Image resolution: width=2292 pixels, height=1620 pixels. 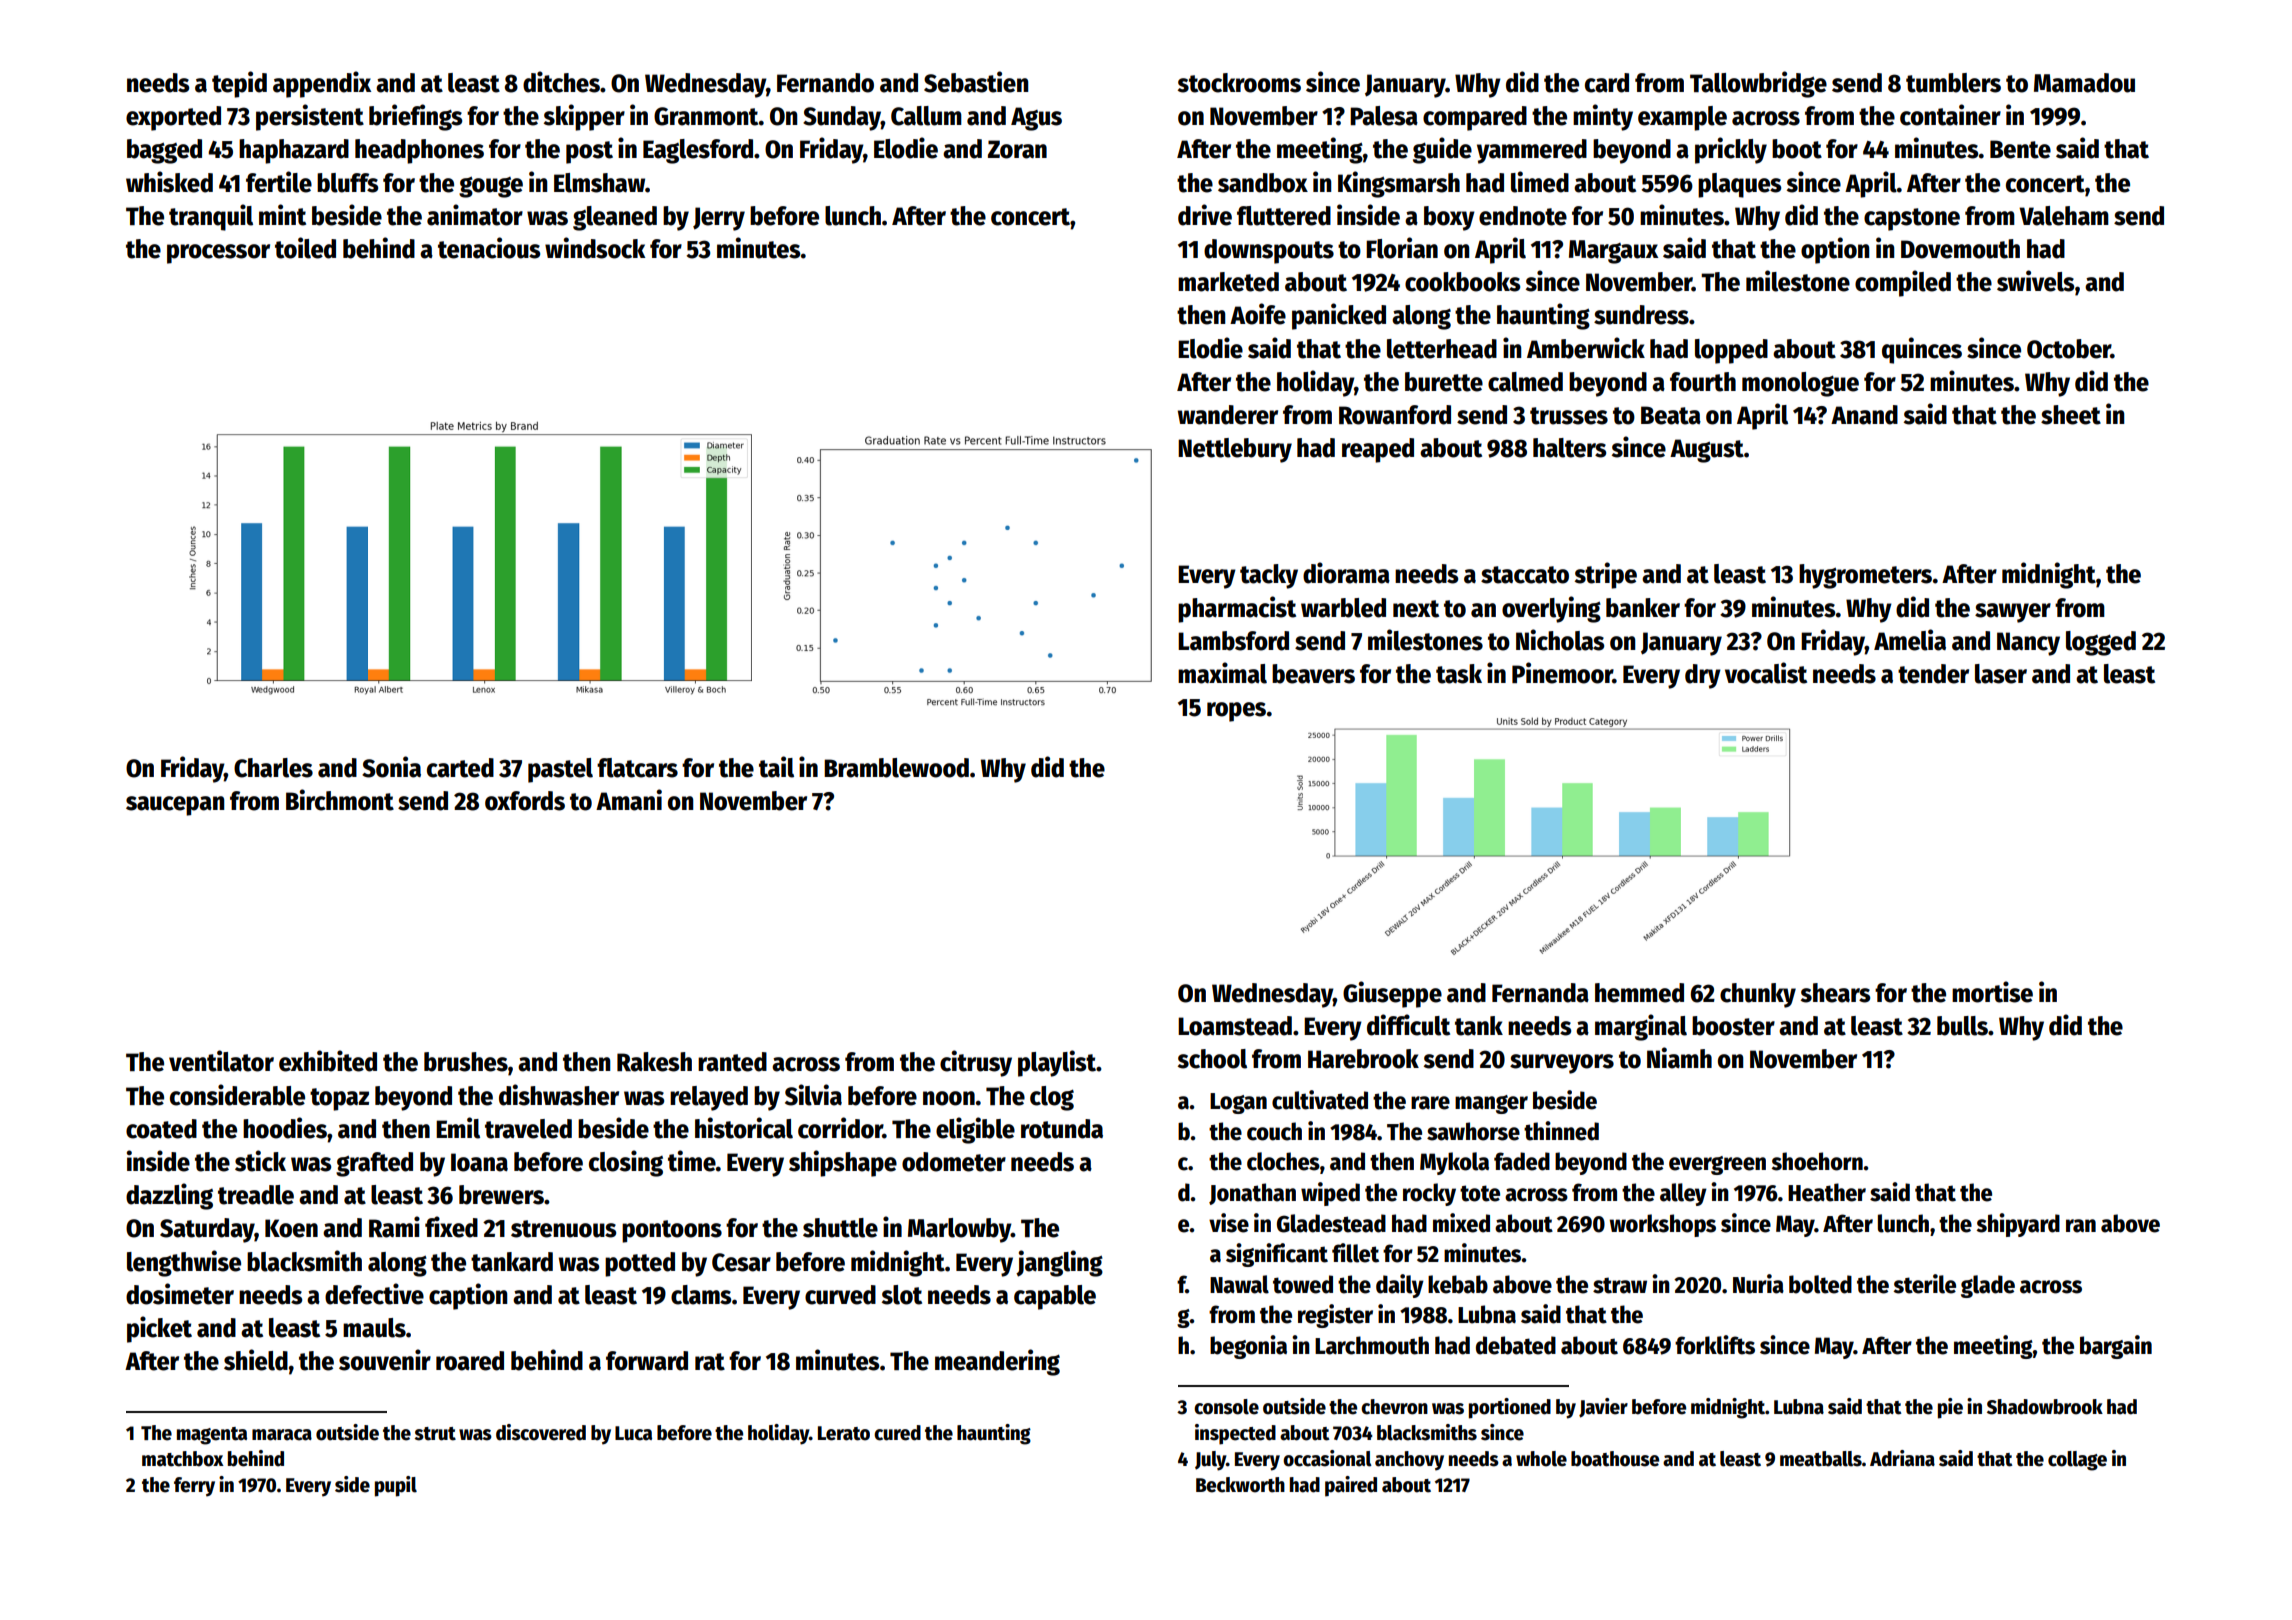 I want to click on Birchmont, so click(x=340, y=800).
